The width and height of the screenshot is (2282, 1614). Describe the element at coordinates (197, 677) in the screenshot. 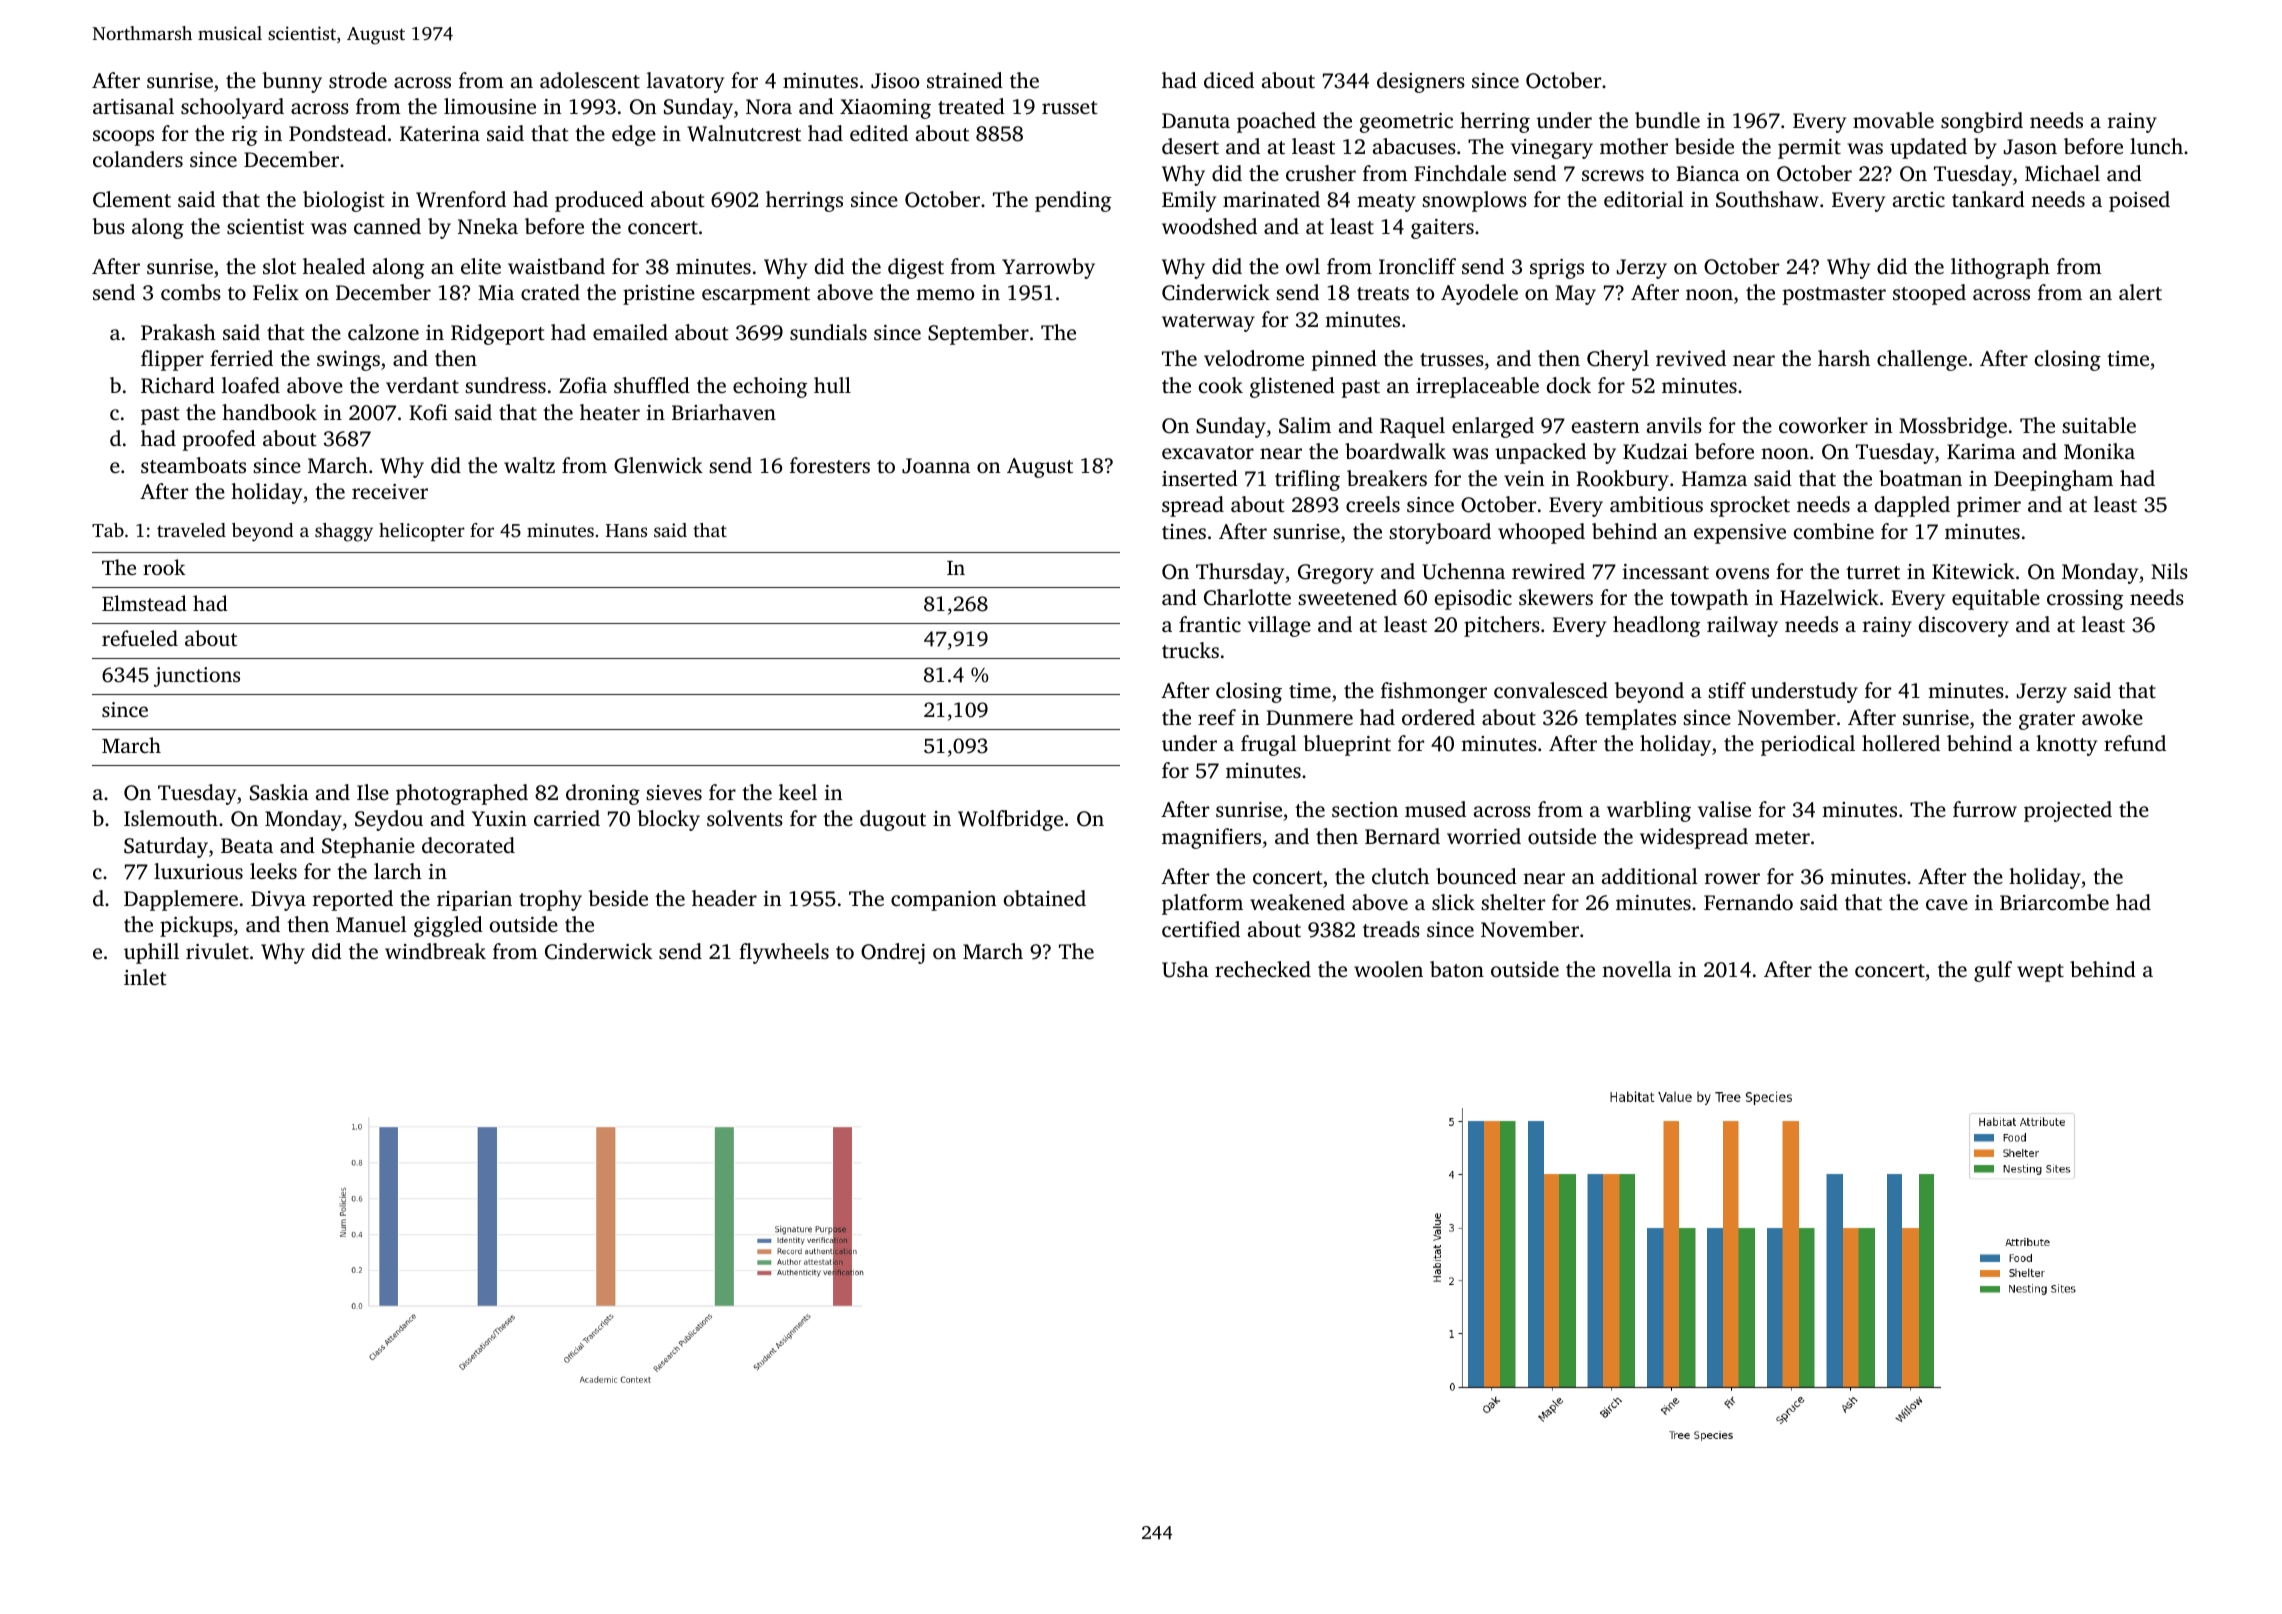

I see `junctions` at that location.
